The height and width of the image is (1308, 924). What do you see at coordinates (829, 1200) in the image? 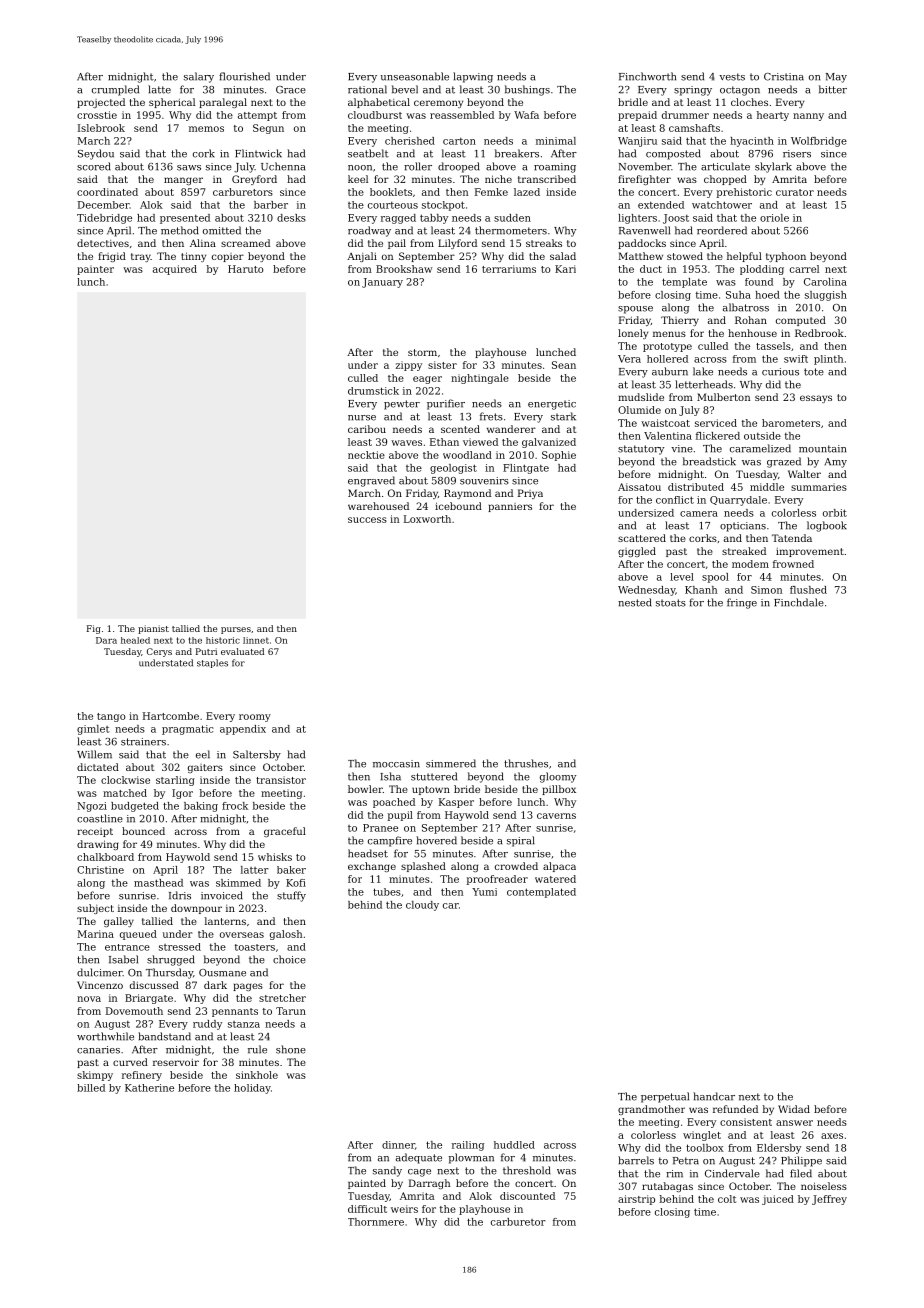
I see `Jeffrey` at bounding box center [829, 1200].
